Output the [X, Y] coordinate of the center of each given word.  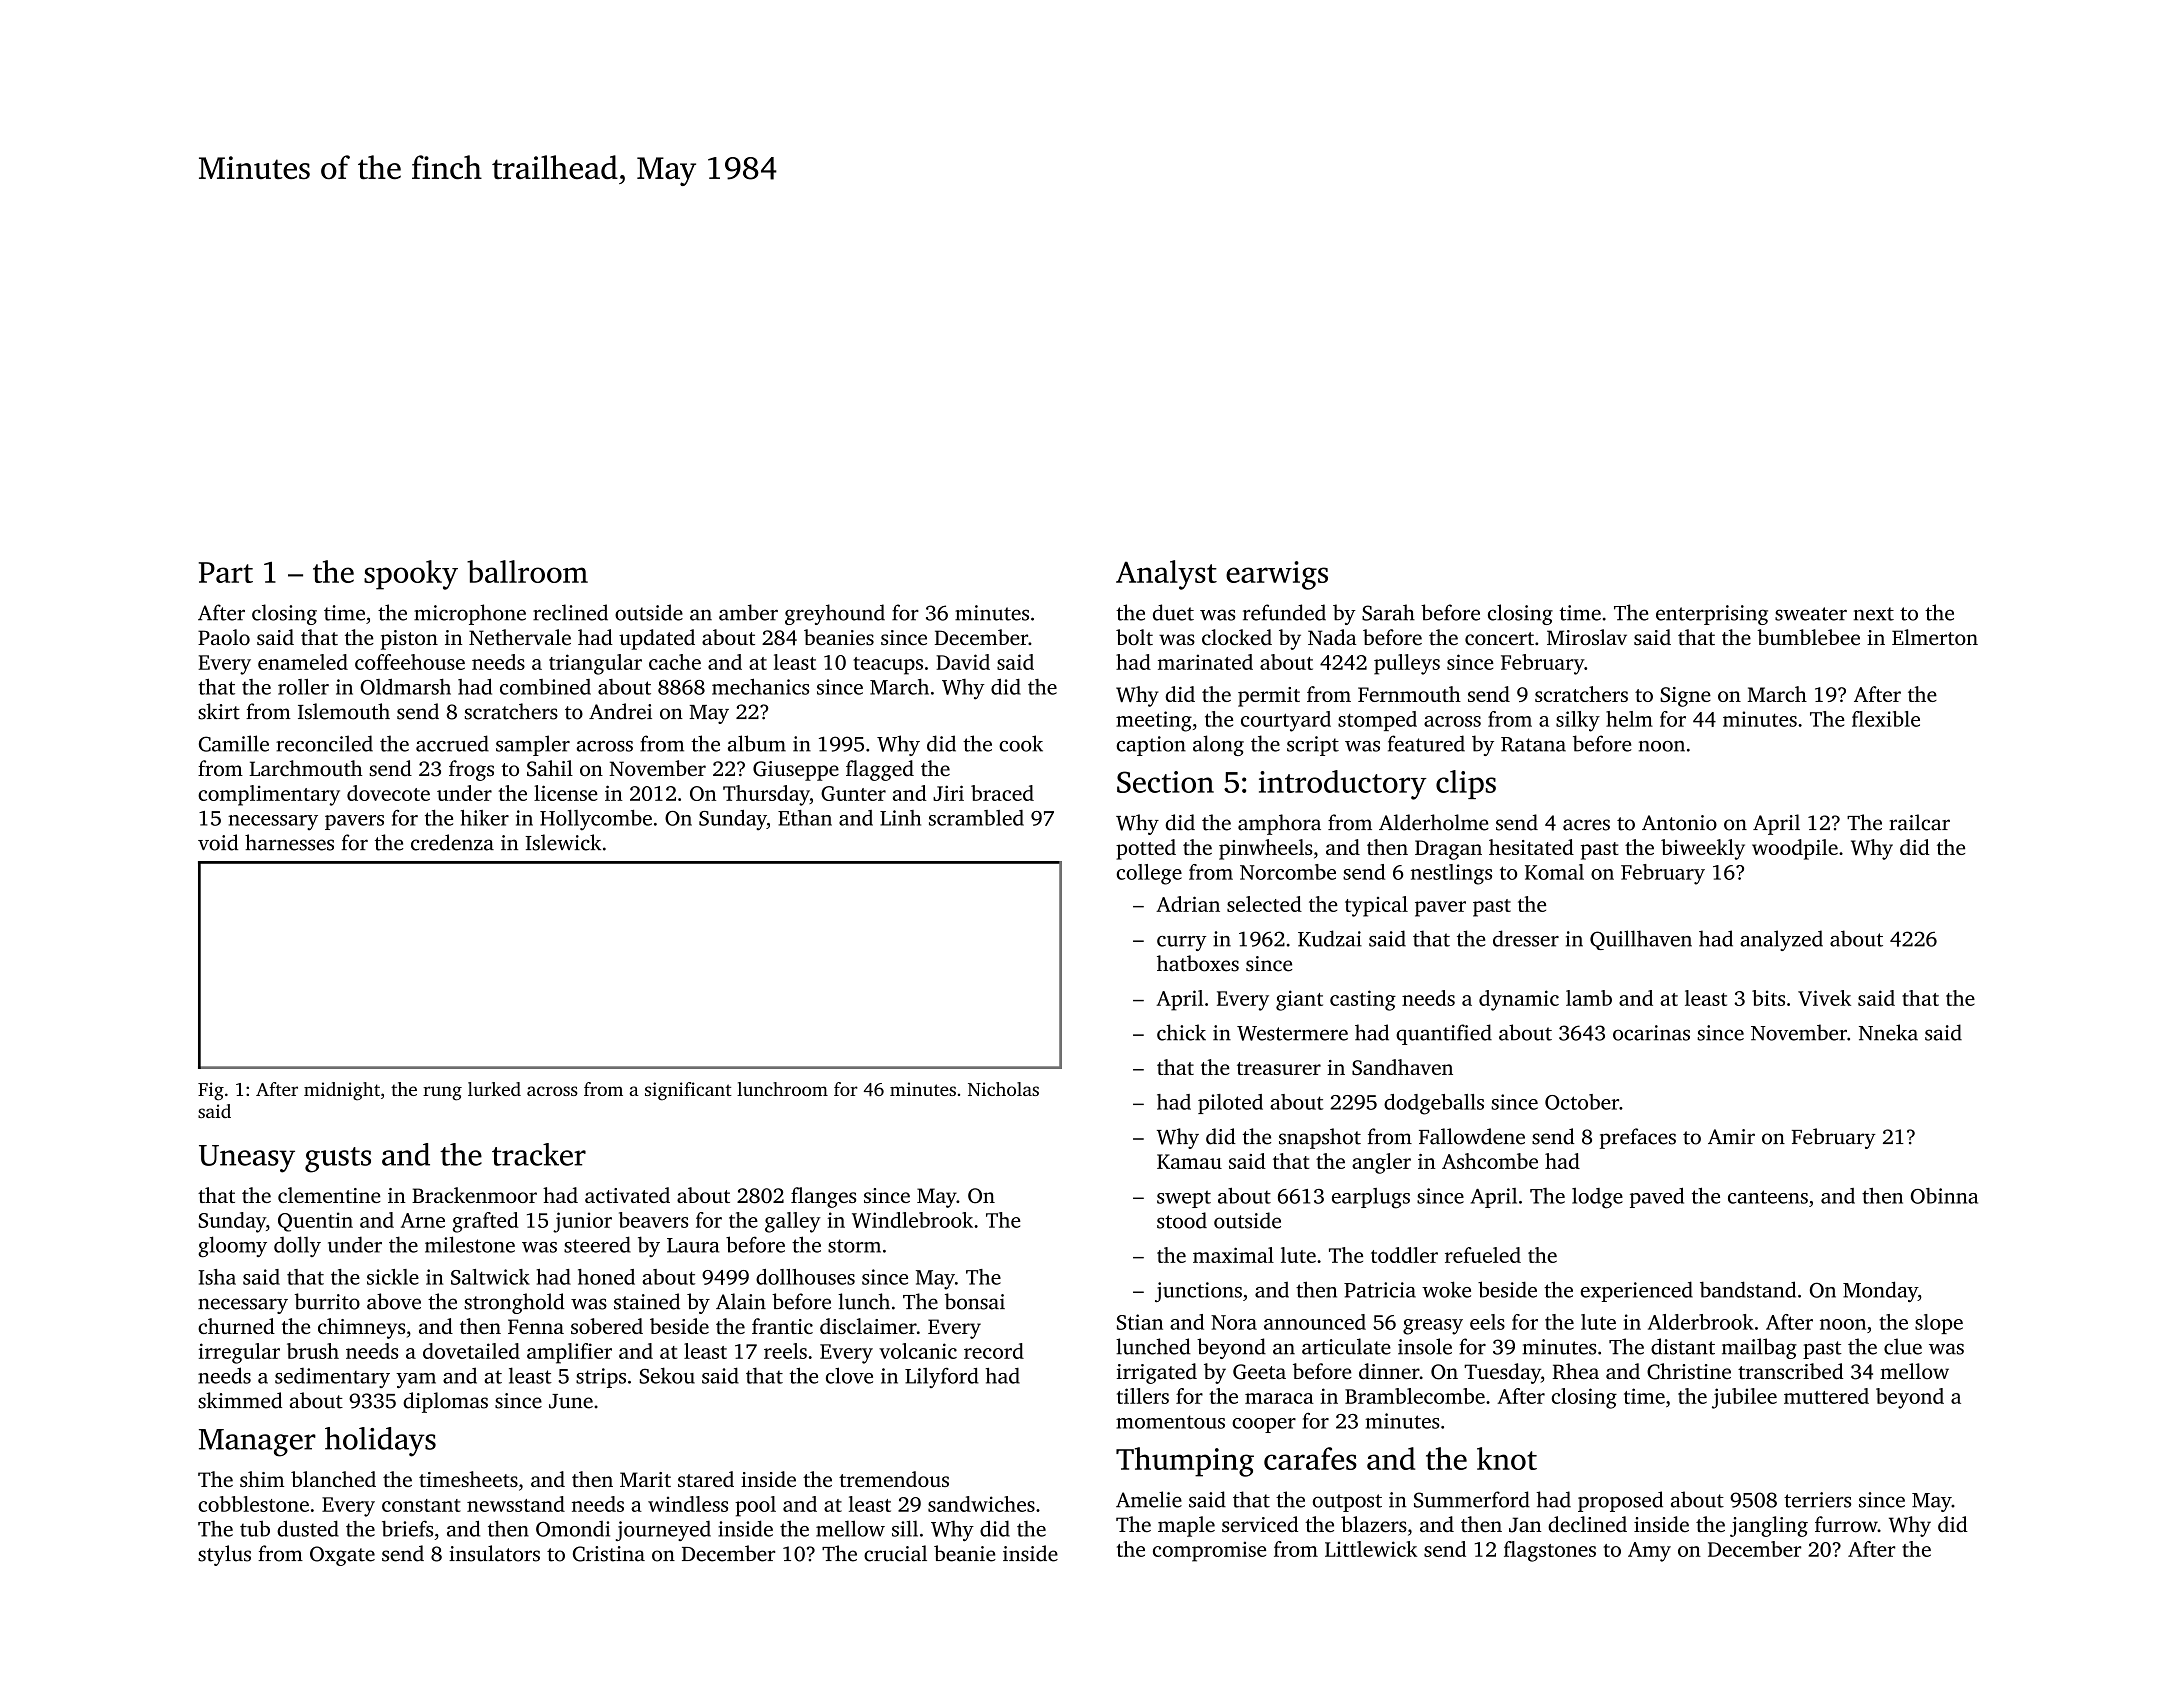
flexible [1886, 719]
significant [688, 1091]
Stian [1140, 1322]
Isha [217, 1277]
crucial [895, 1553]
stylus [224, 1555]
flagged [880, 770]
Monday [1880, 1291]
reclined [570, 612]
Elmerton [1935, 637]
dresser [1526, 938]
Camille [234, 743]
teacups [888, 666]
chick [1181, 1032]
